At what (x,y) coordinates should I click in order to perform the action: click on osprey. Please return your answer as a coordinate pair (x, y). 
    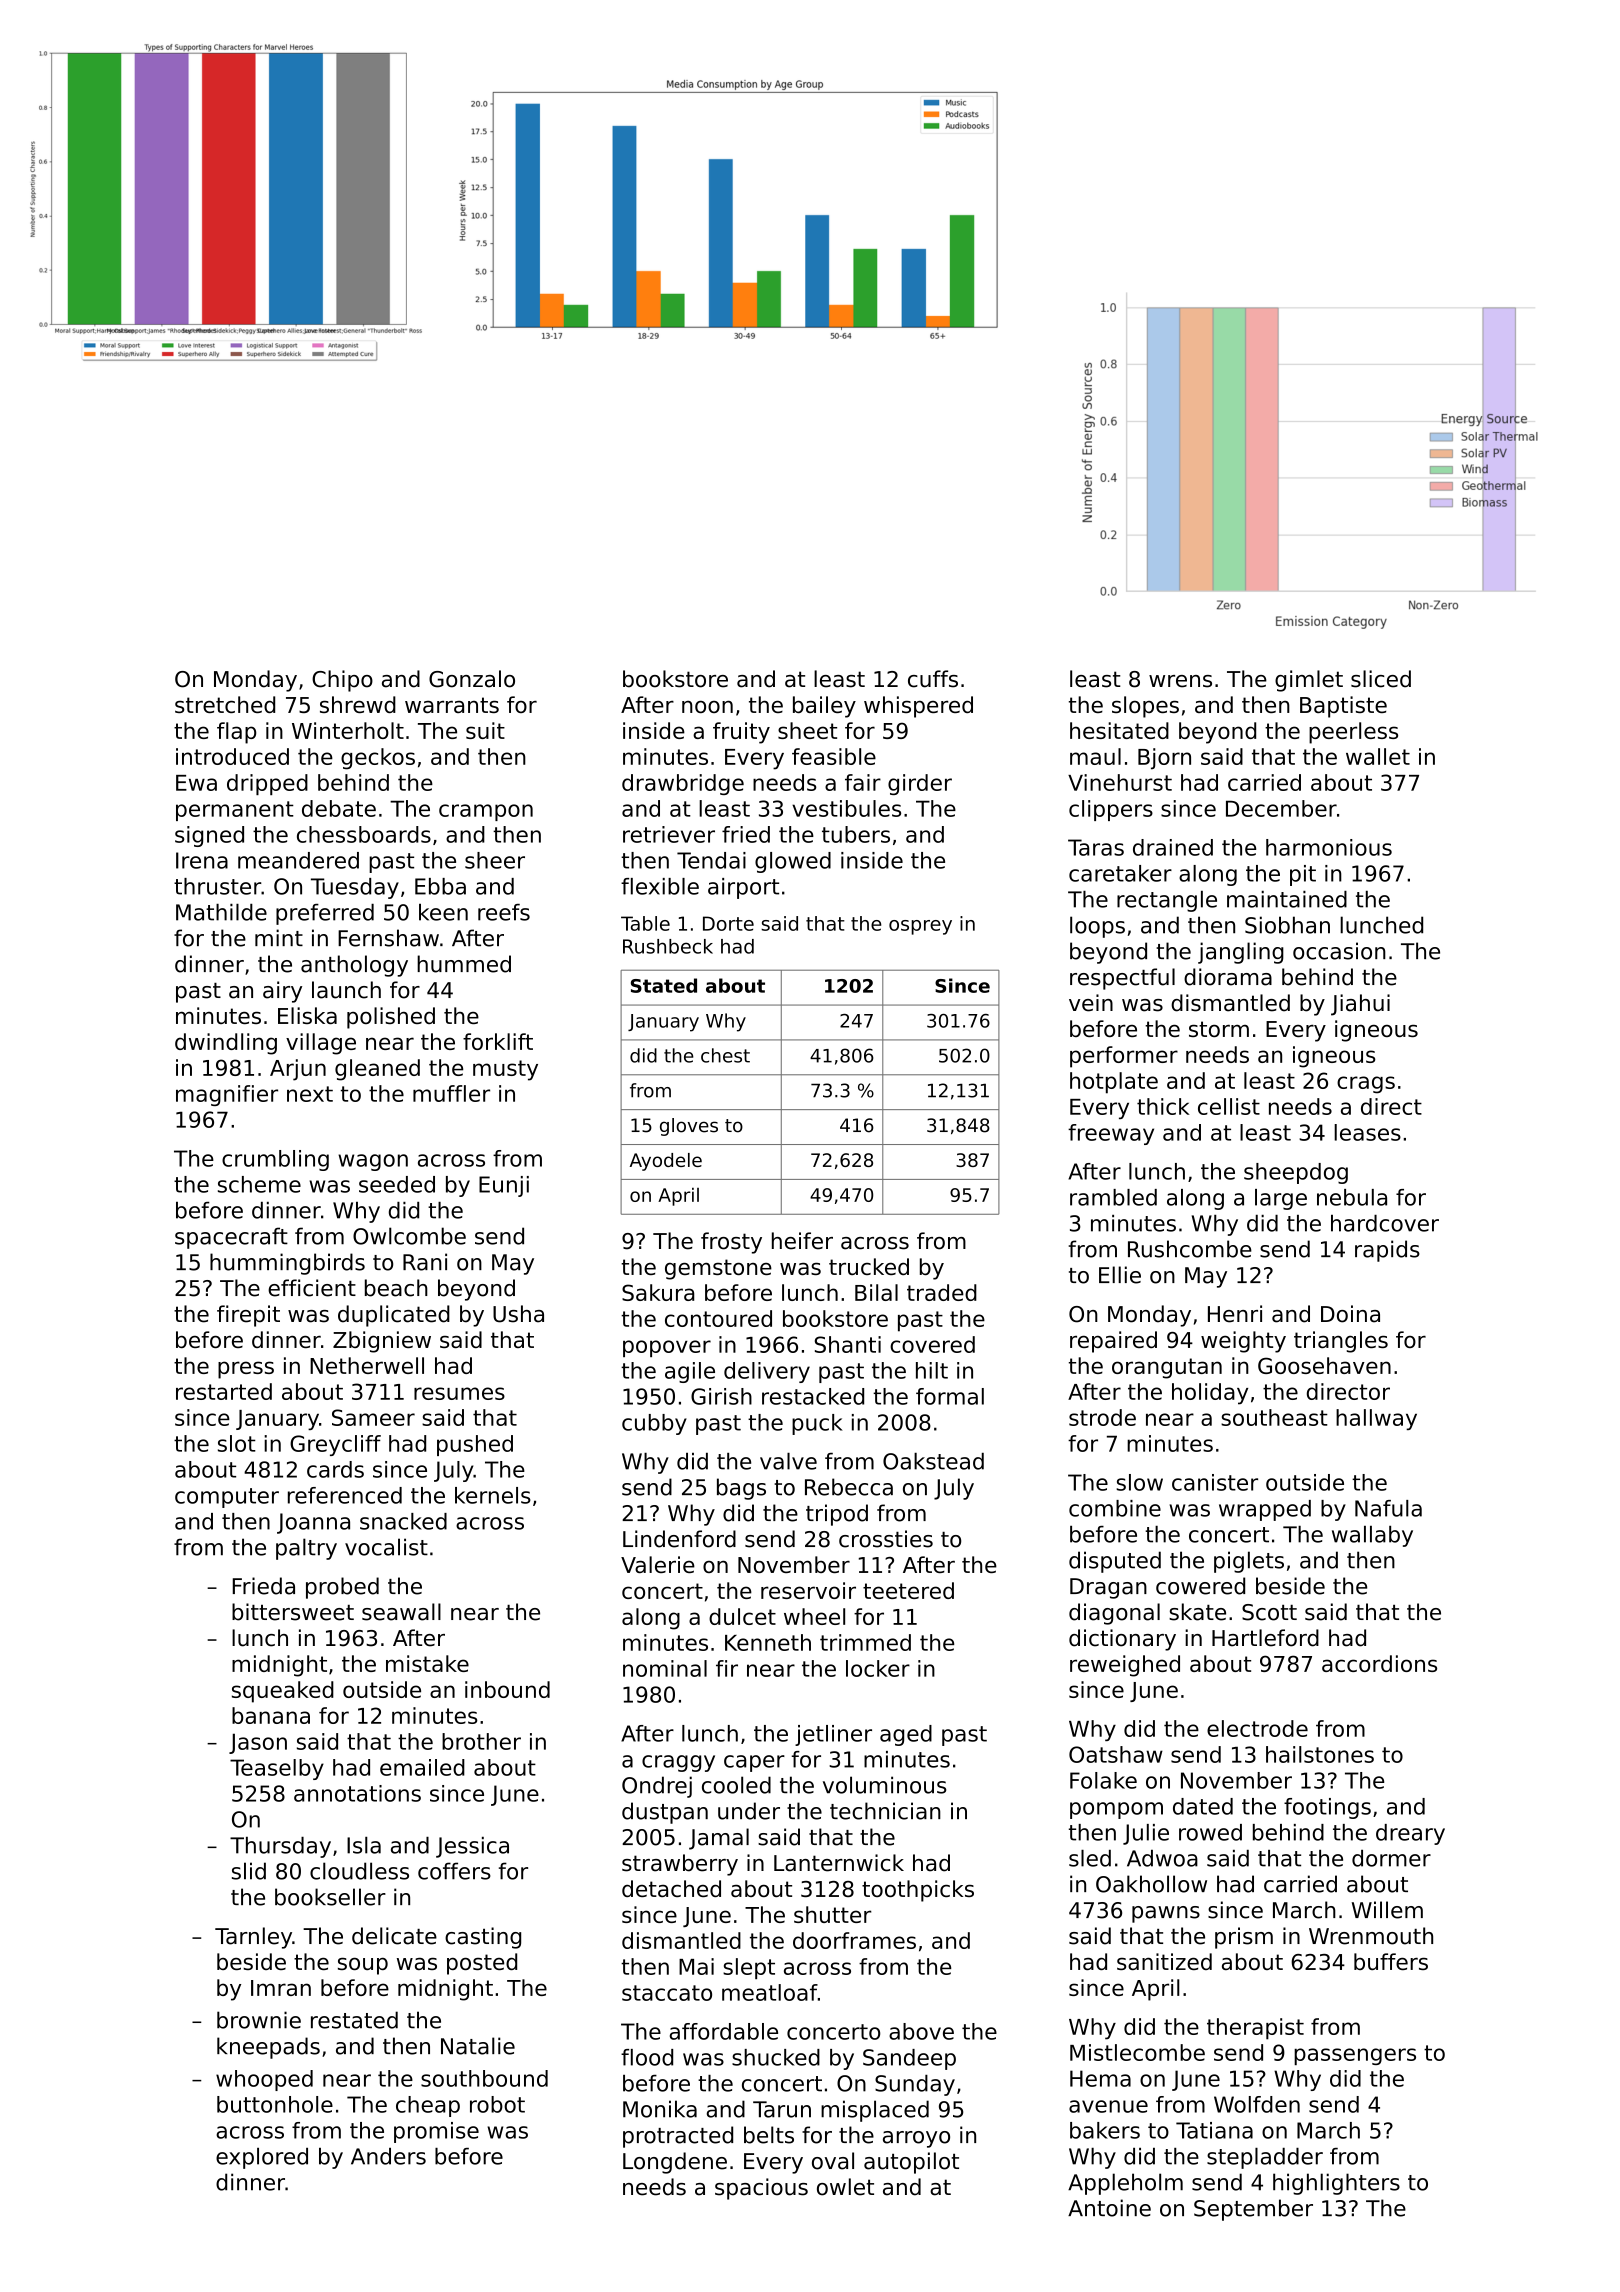
    Looking at the image, I should click on (920, 927).
